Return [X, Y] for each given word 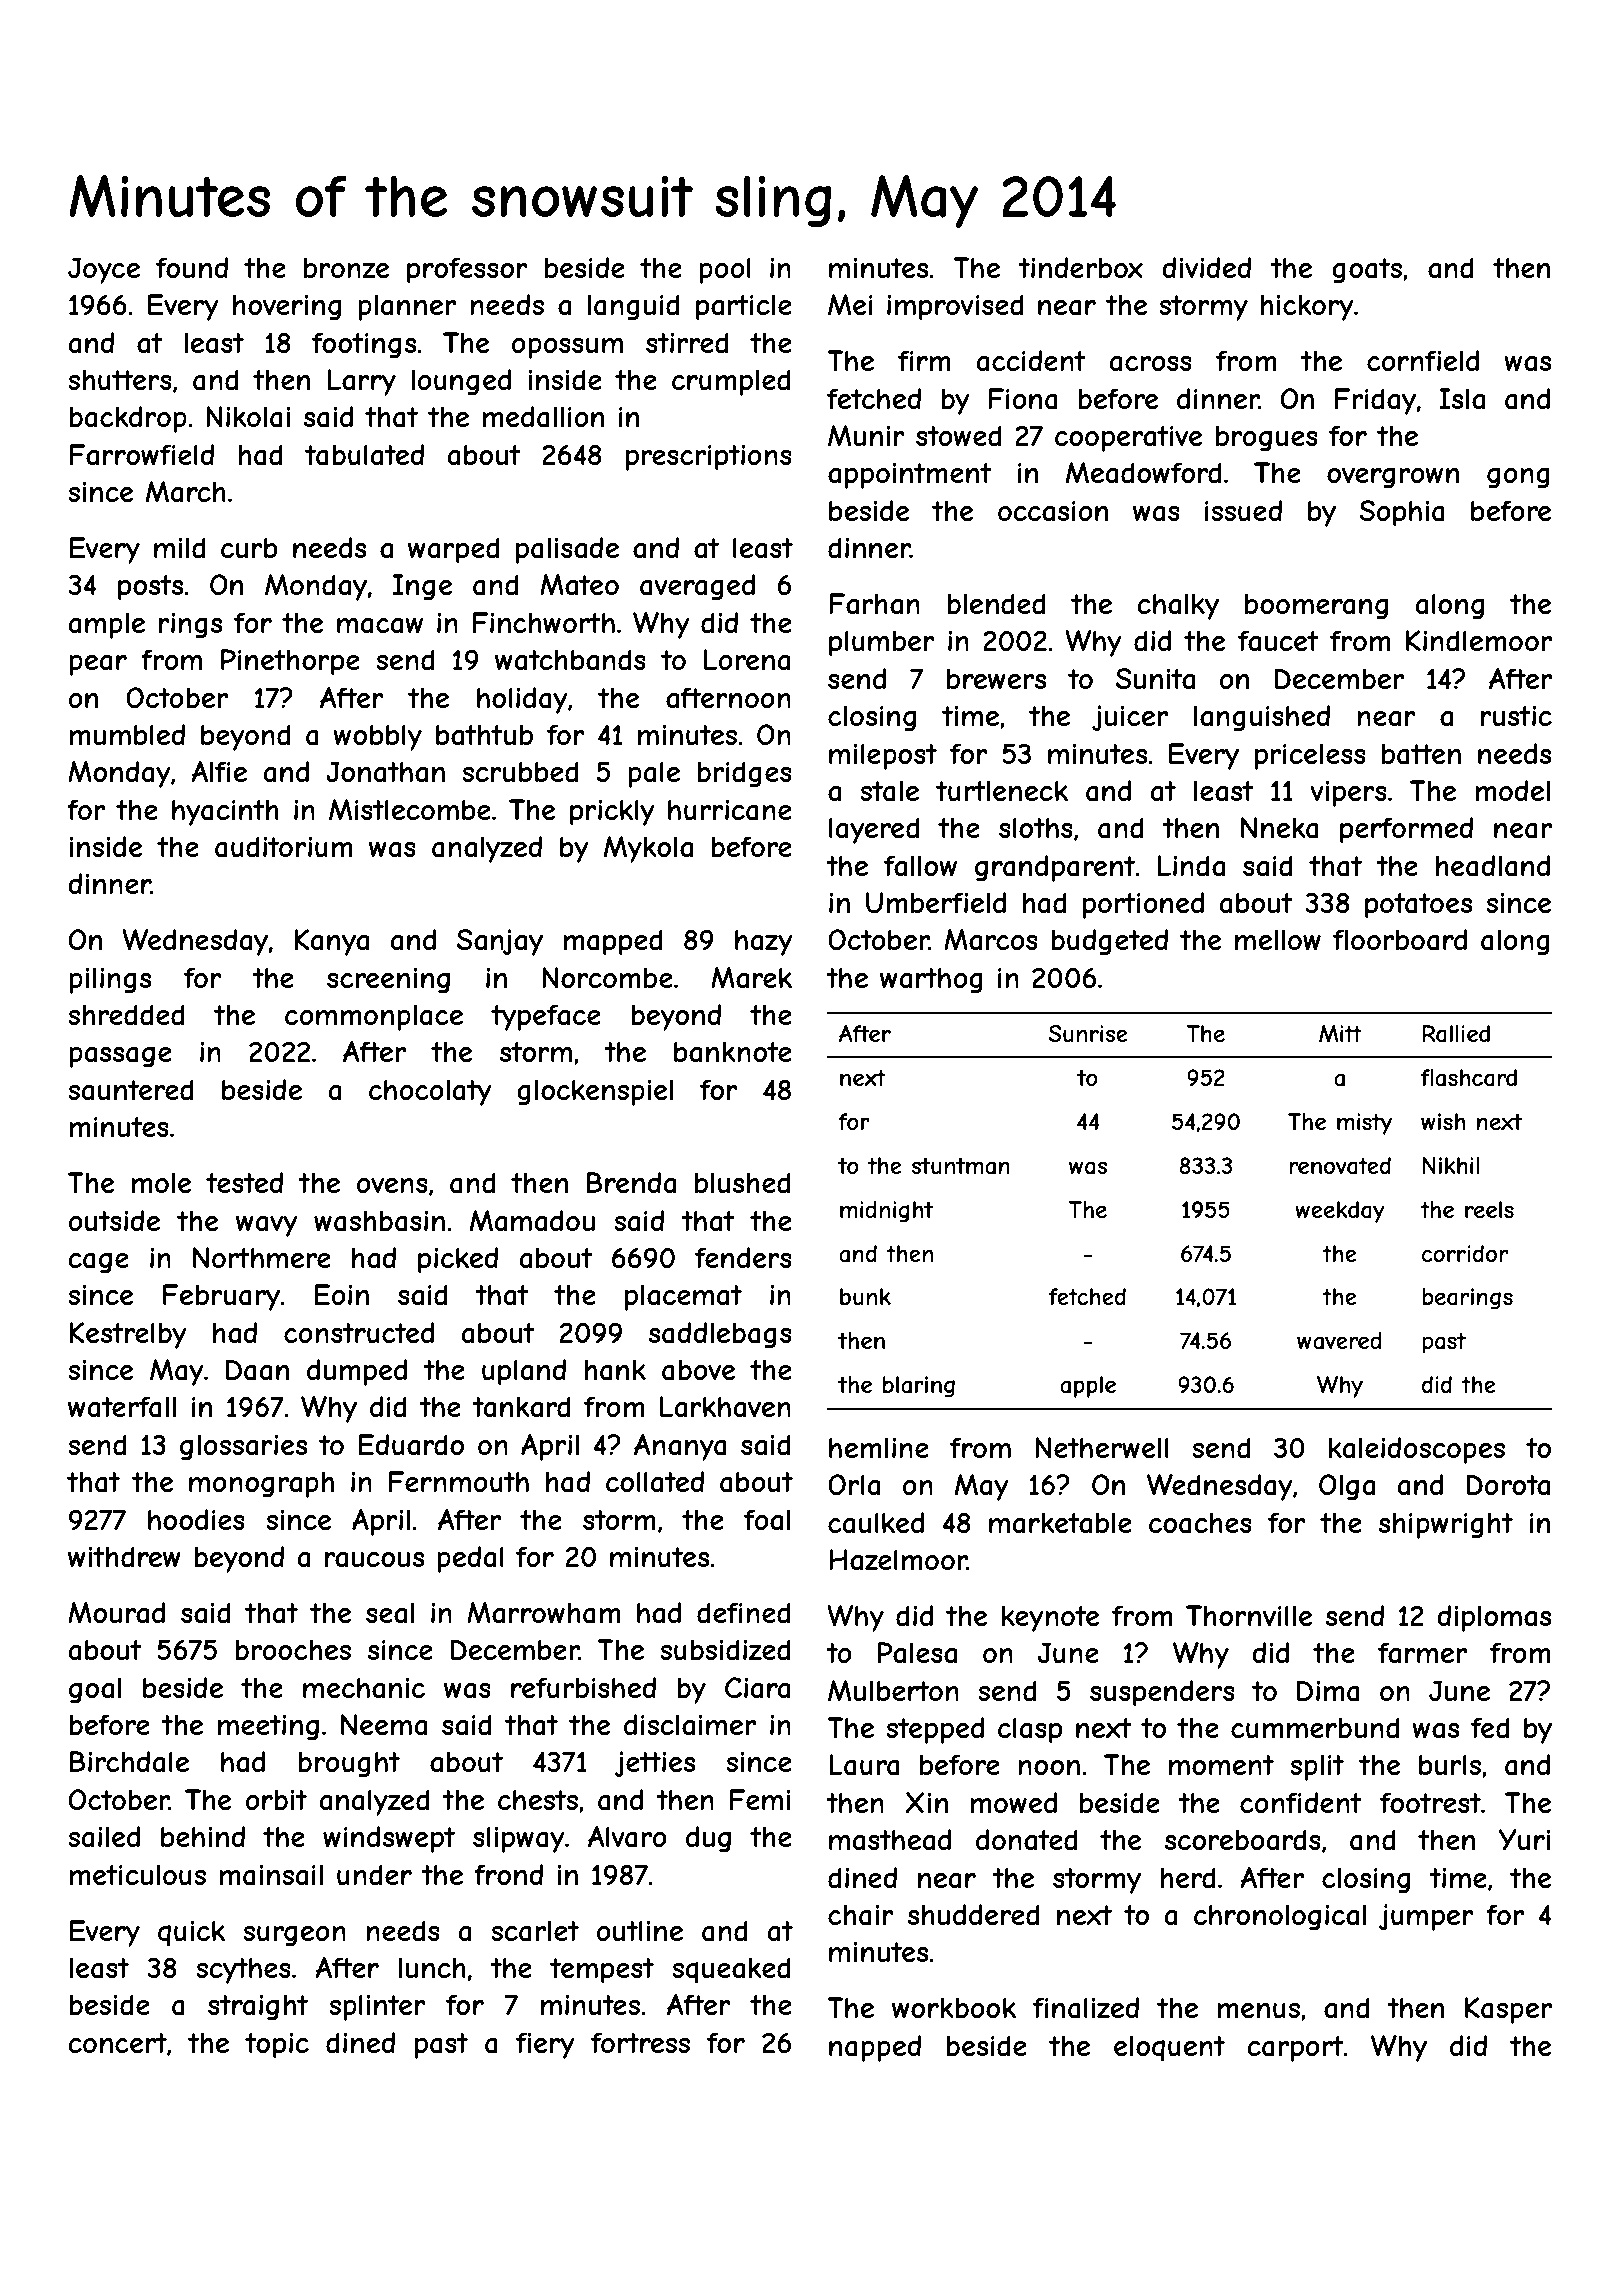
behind [203, 1836]
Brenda [631, 1183]
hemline [879, 1447]
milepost [883, 756]
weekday [1340, 1212]
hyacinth [225, 812]
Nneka [1280, 828]
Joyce [104, 270]
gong [1518, 478]
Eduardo [411, 1445]
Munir [866, 436]
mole [161, 1182]
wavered [1339, 1341]
